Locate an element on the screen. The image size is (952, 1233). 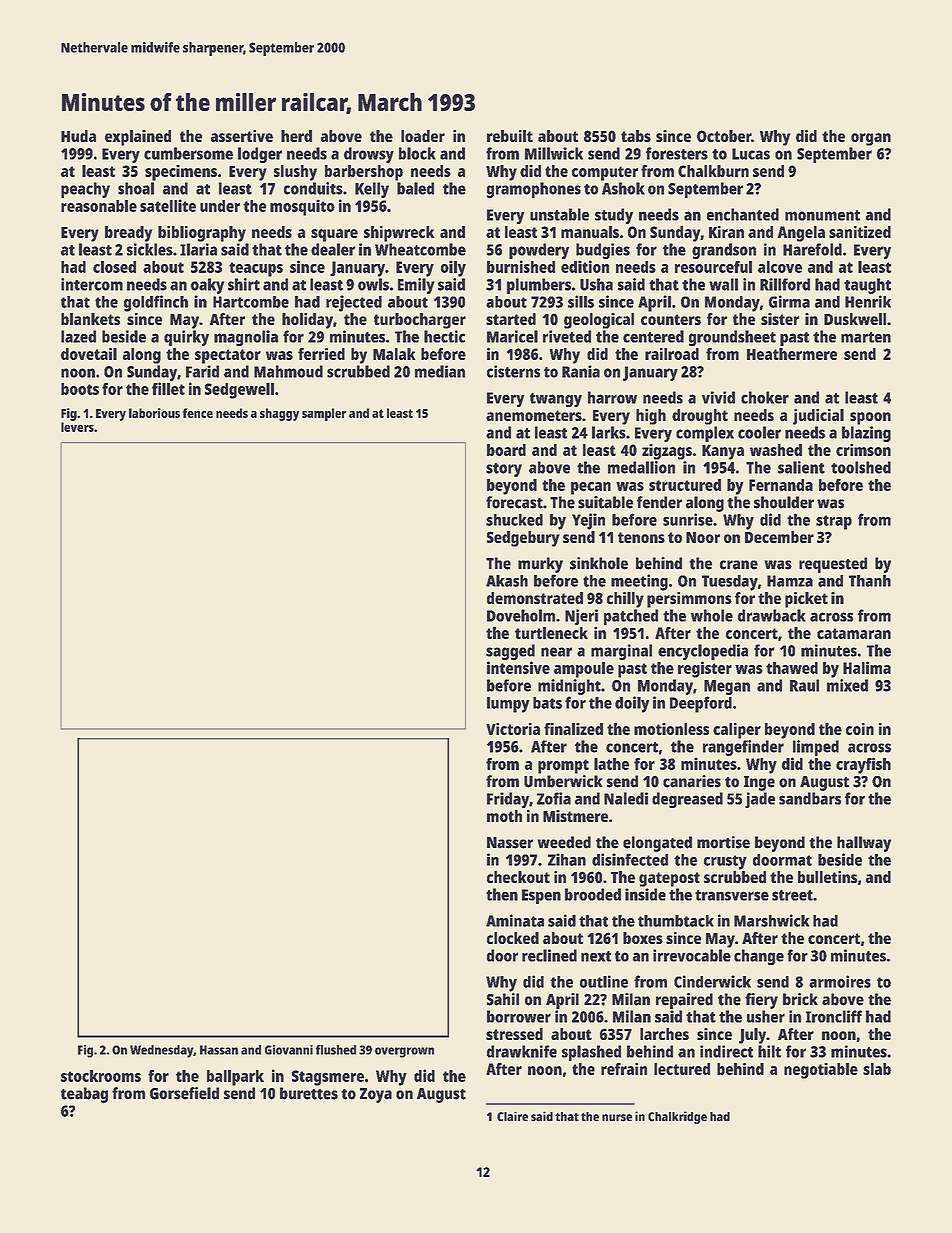
teabag is located at coordinates (84, 1095).
